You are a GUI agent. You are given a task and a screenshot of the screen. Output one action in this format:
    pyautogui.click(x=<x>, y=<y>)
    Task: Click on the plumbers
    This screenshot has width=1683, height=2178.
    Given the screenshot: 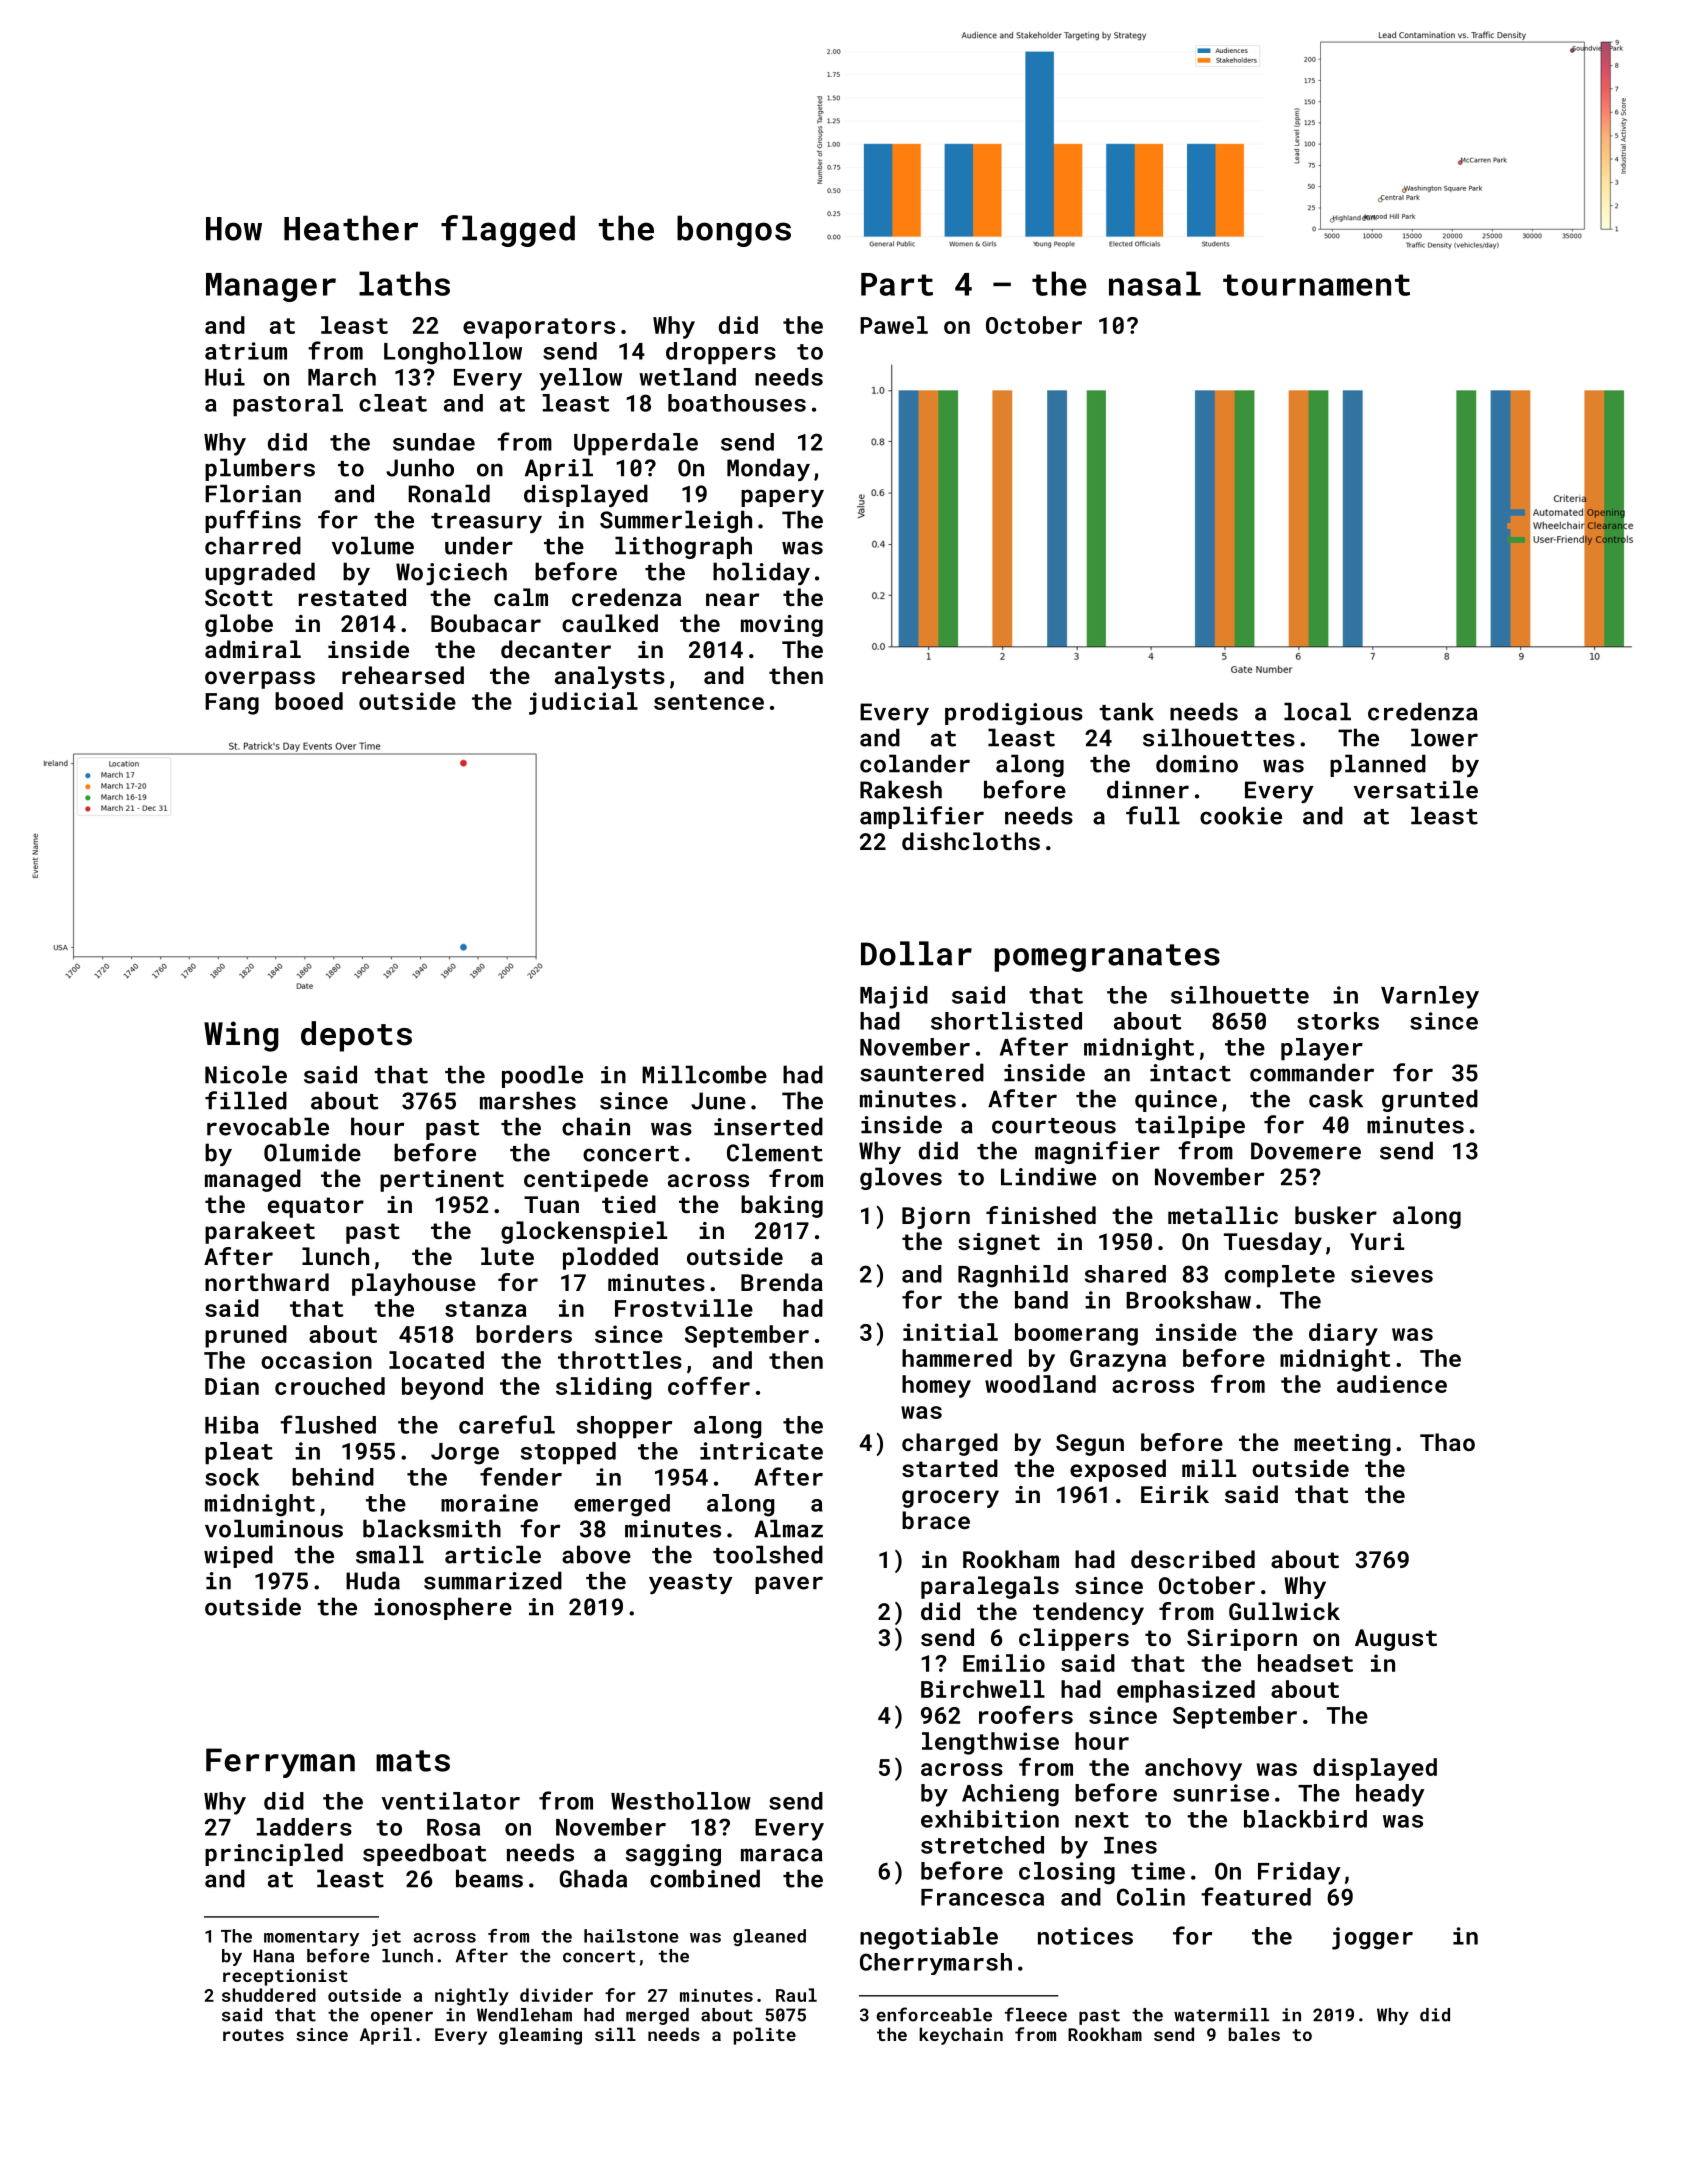 What is the action you would take?
    pyautogui.click(x=260, y=469)
